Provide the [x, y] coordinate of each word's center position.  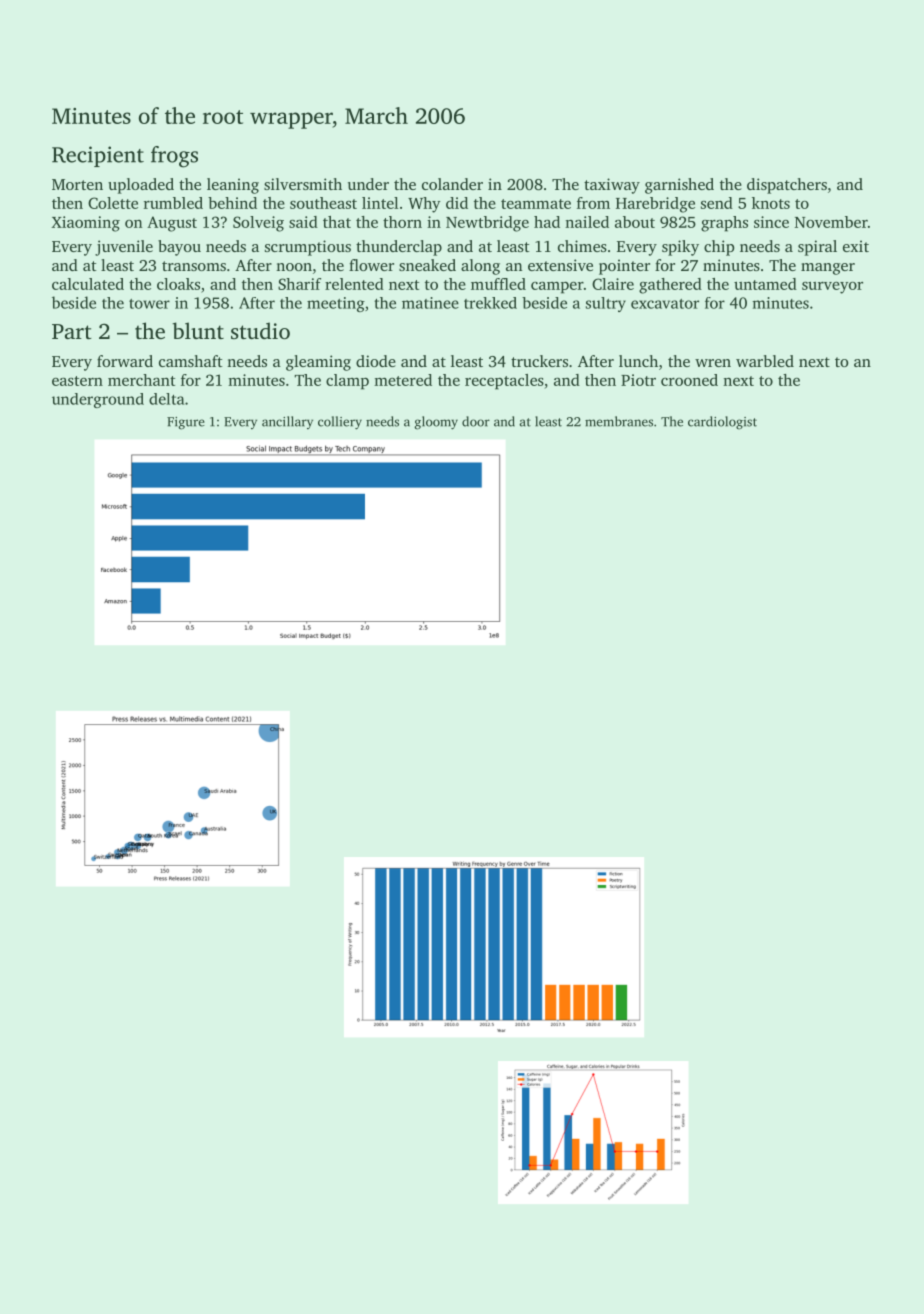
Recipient [98, 156]
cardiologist [722, 423]
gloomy [436, 423]
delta [166, 399]
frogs [174, 157]
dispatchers [787, 186]
